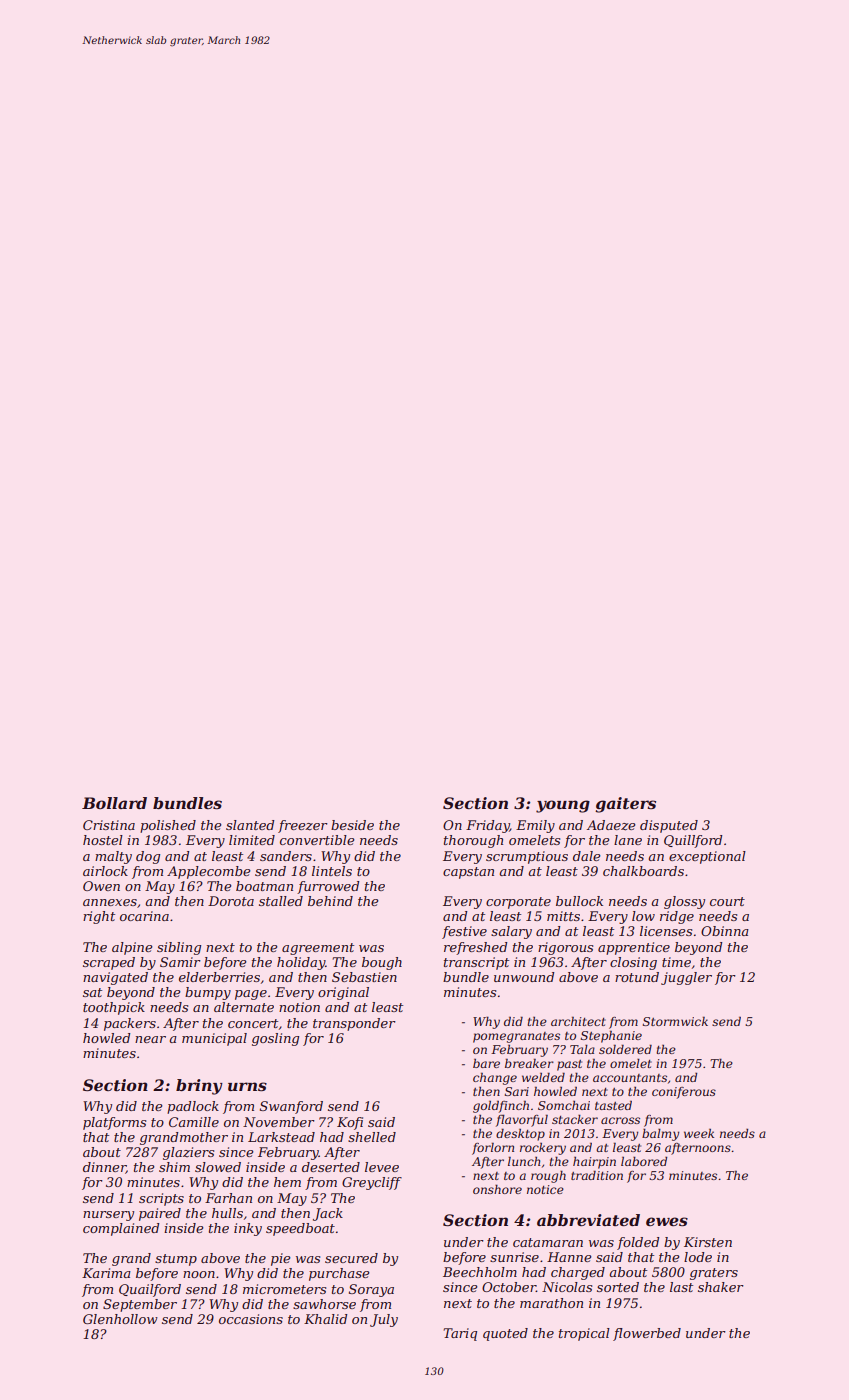 Image resolution: width=849 pixels, height=1400 pixels. What do you see at coordinates (563, 806) in the image?
I see `young` at bounding box center [563, 806].
